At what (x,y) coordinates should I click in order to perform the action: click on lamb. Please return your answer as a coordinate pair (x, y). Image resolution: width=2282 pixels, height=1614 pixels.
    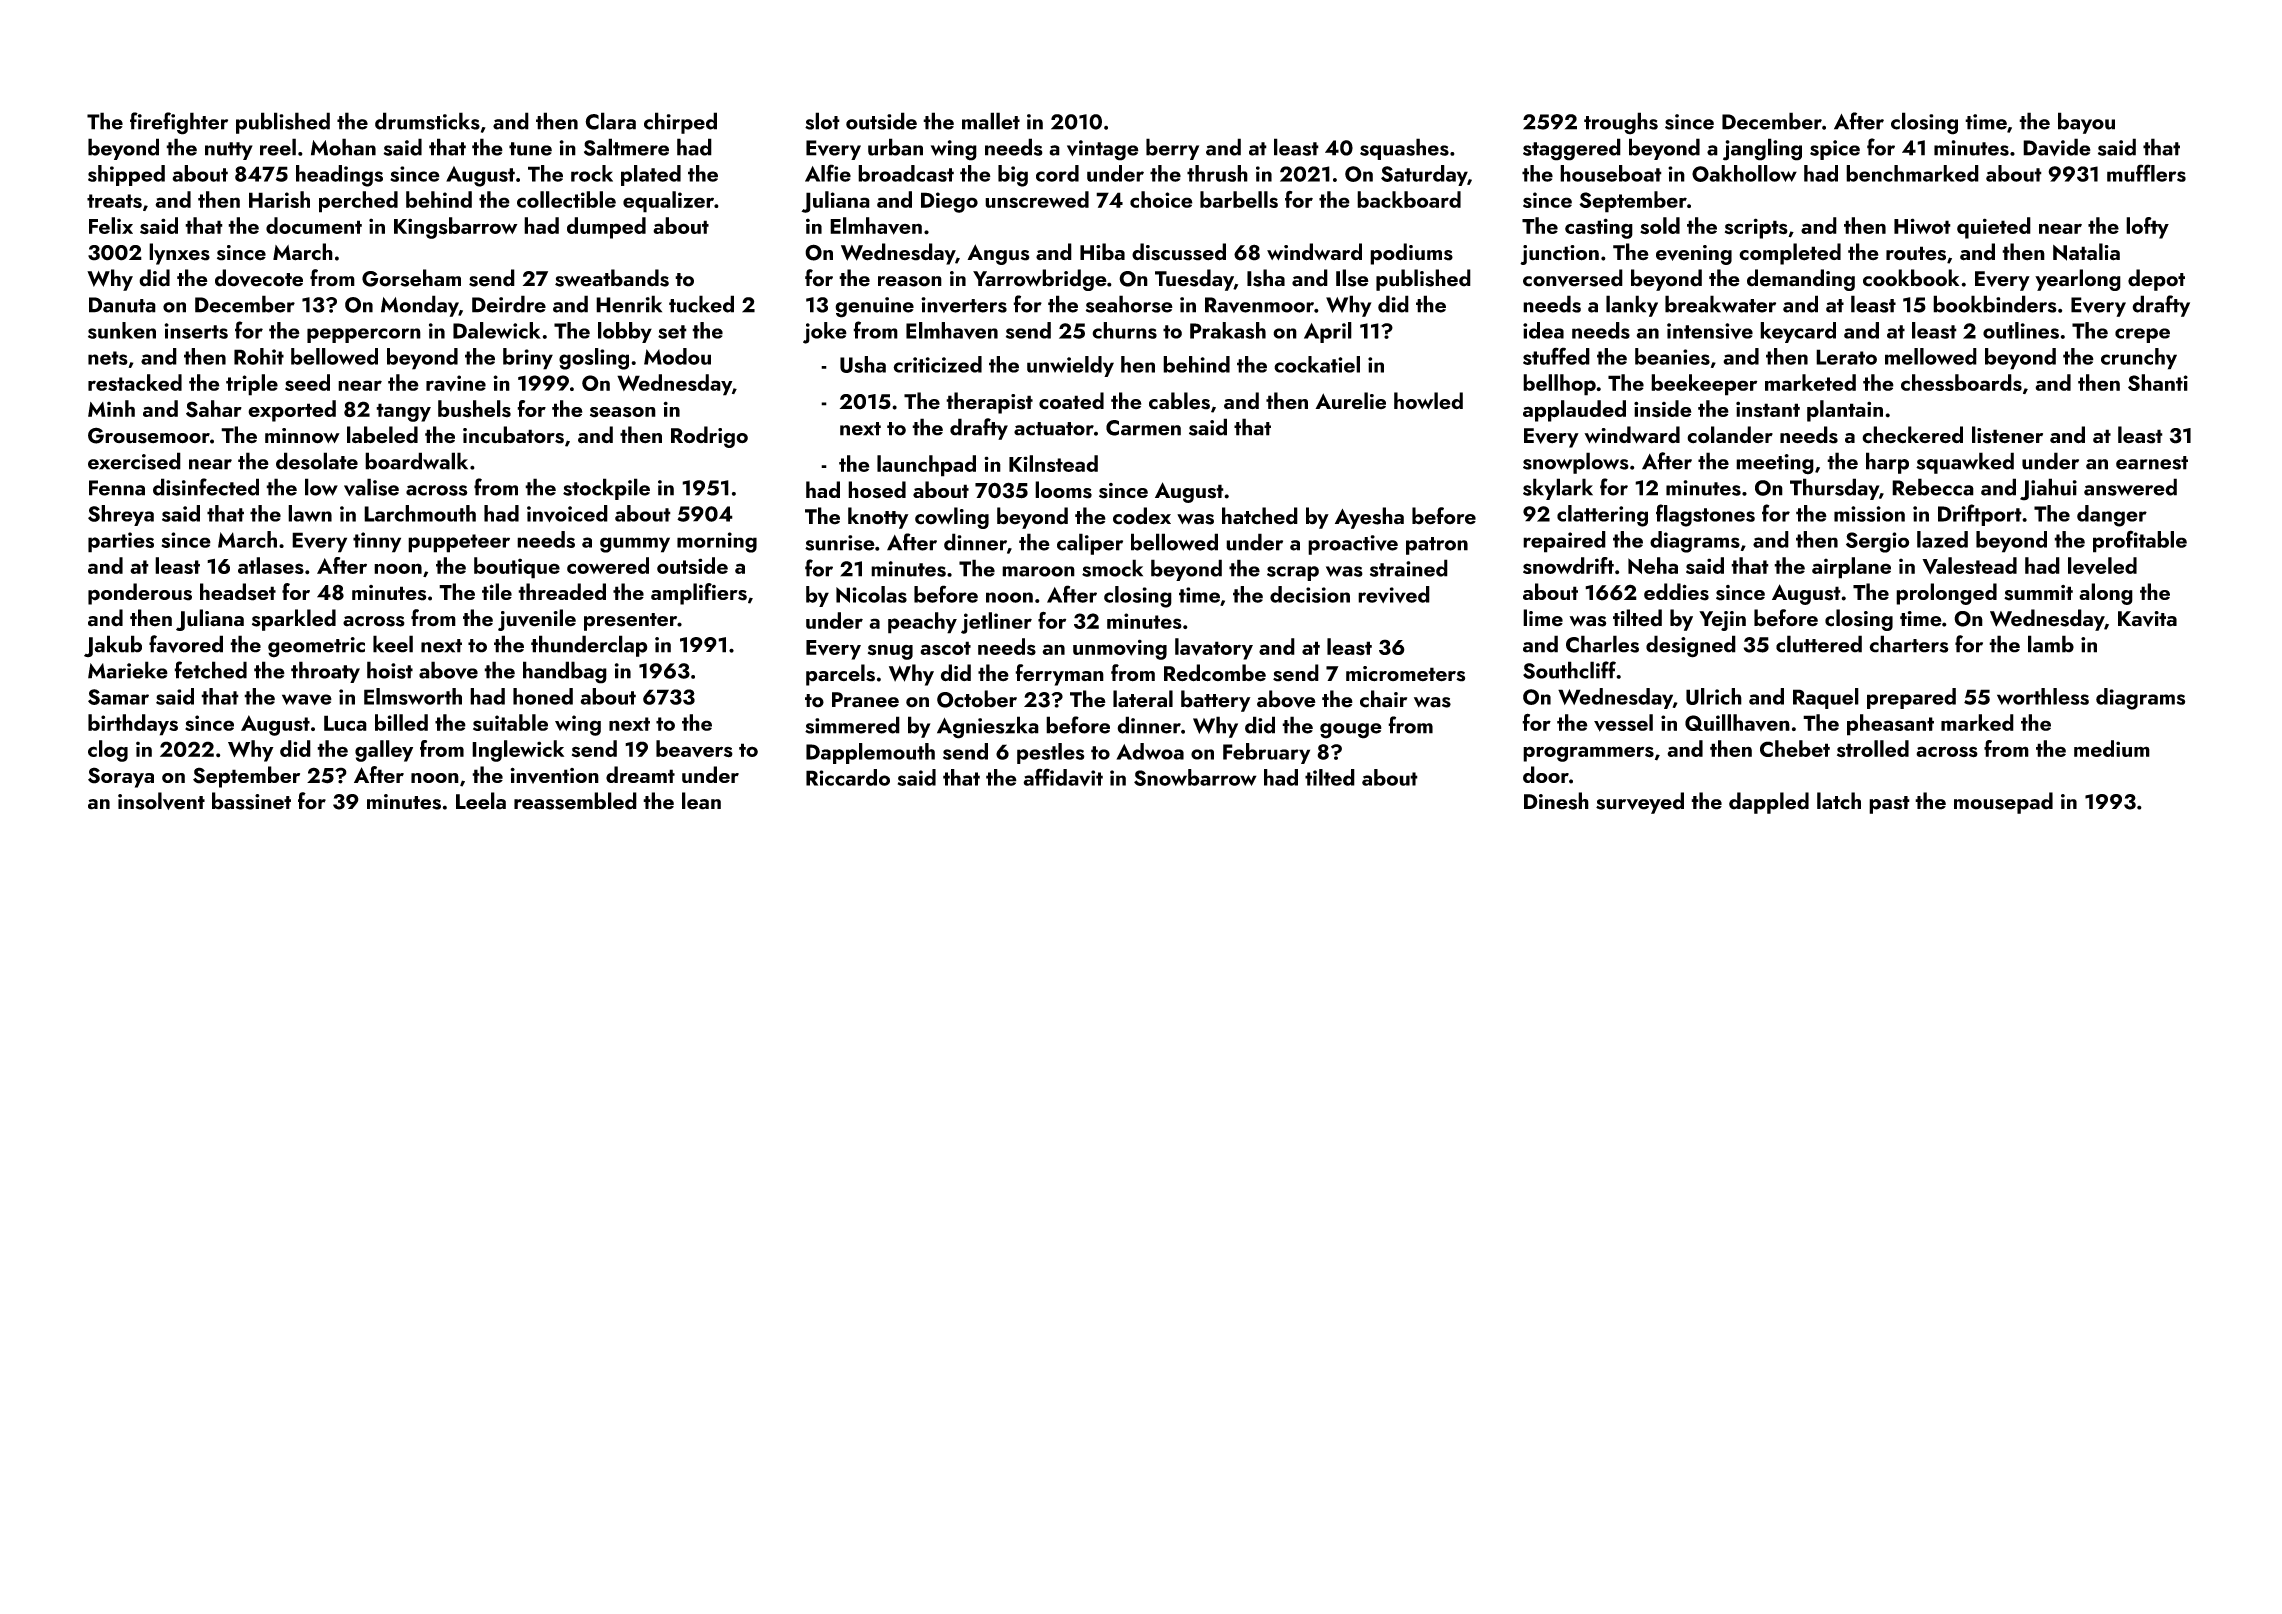
    Looking at the image, I should click on (2051, 644).
